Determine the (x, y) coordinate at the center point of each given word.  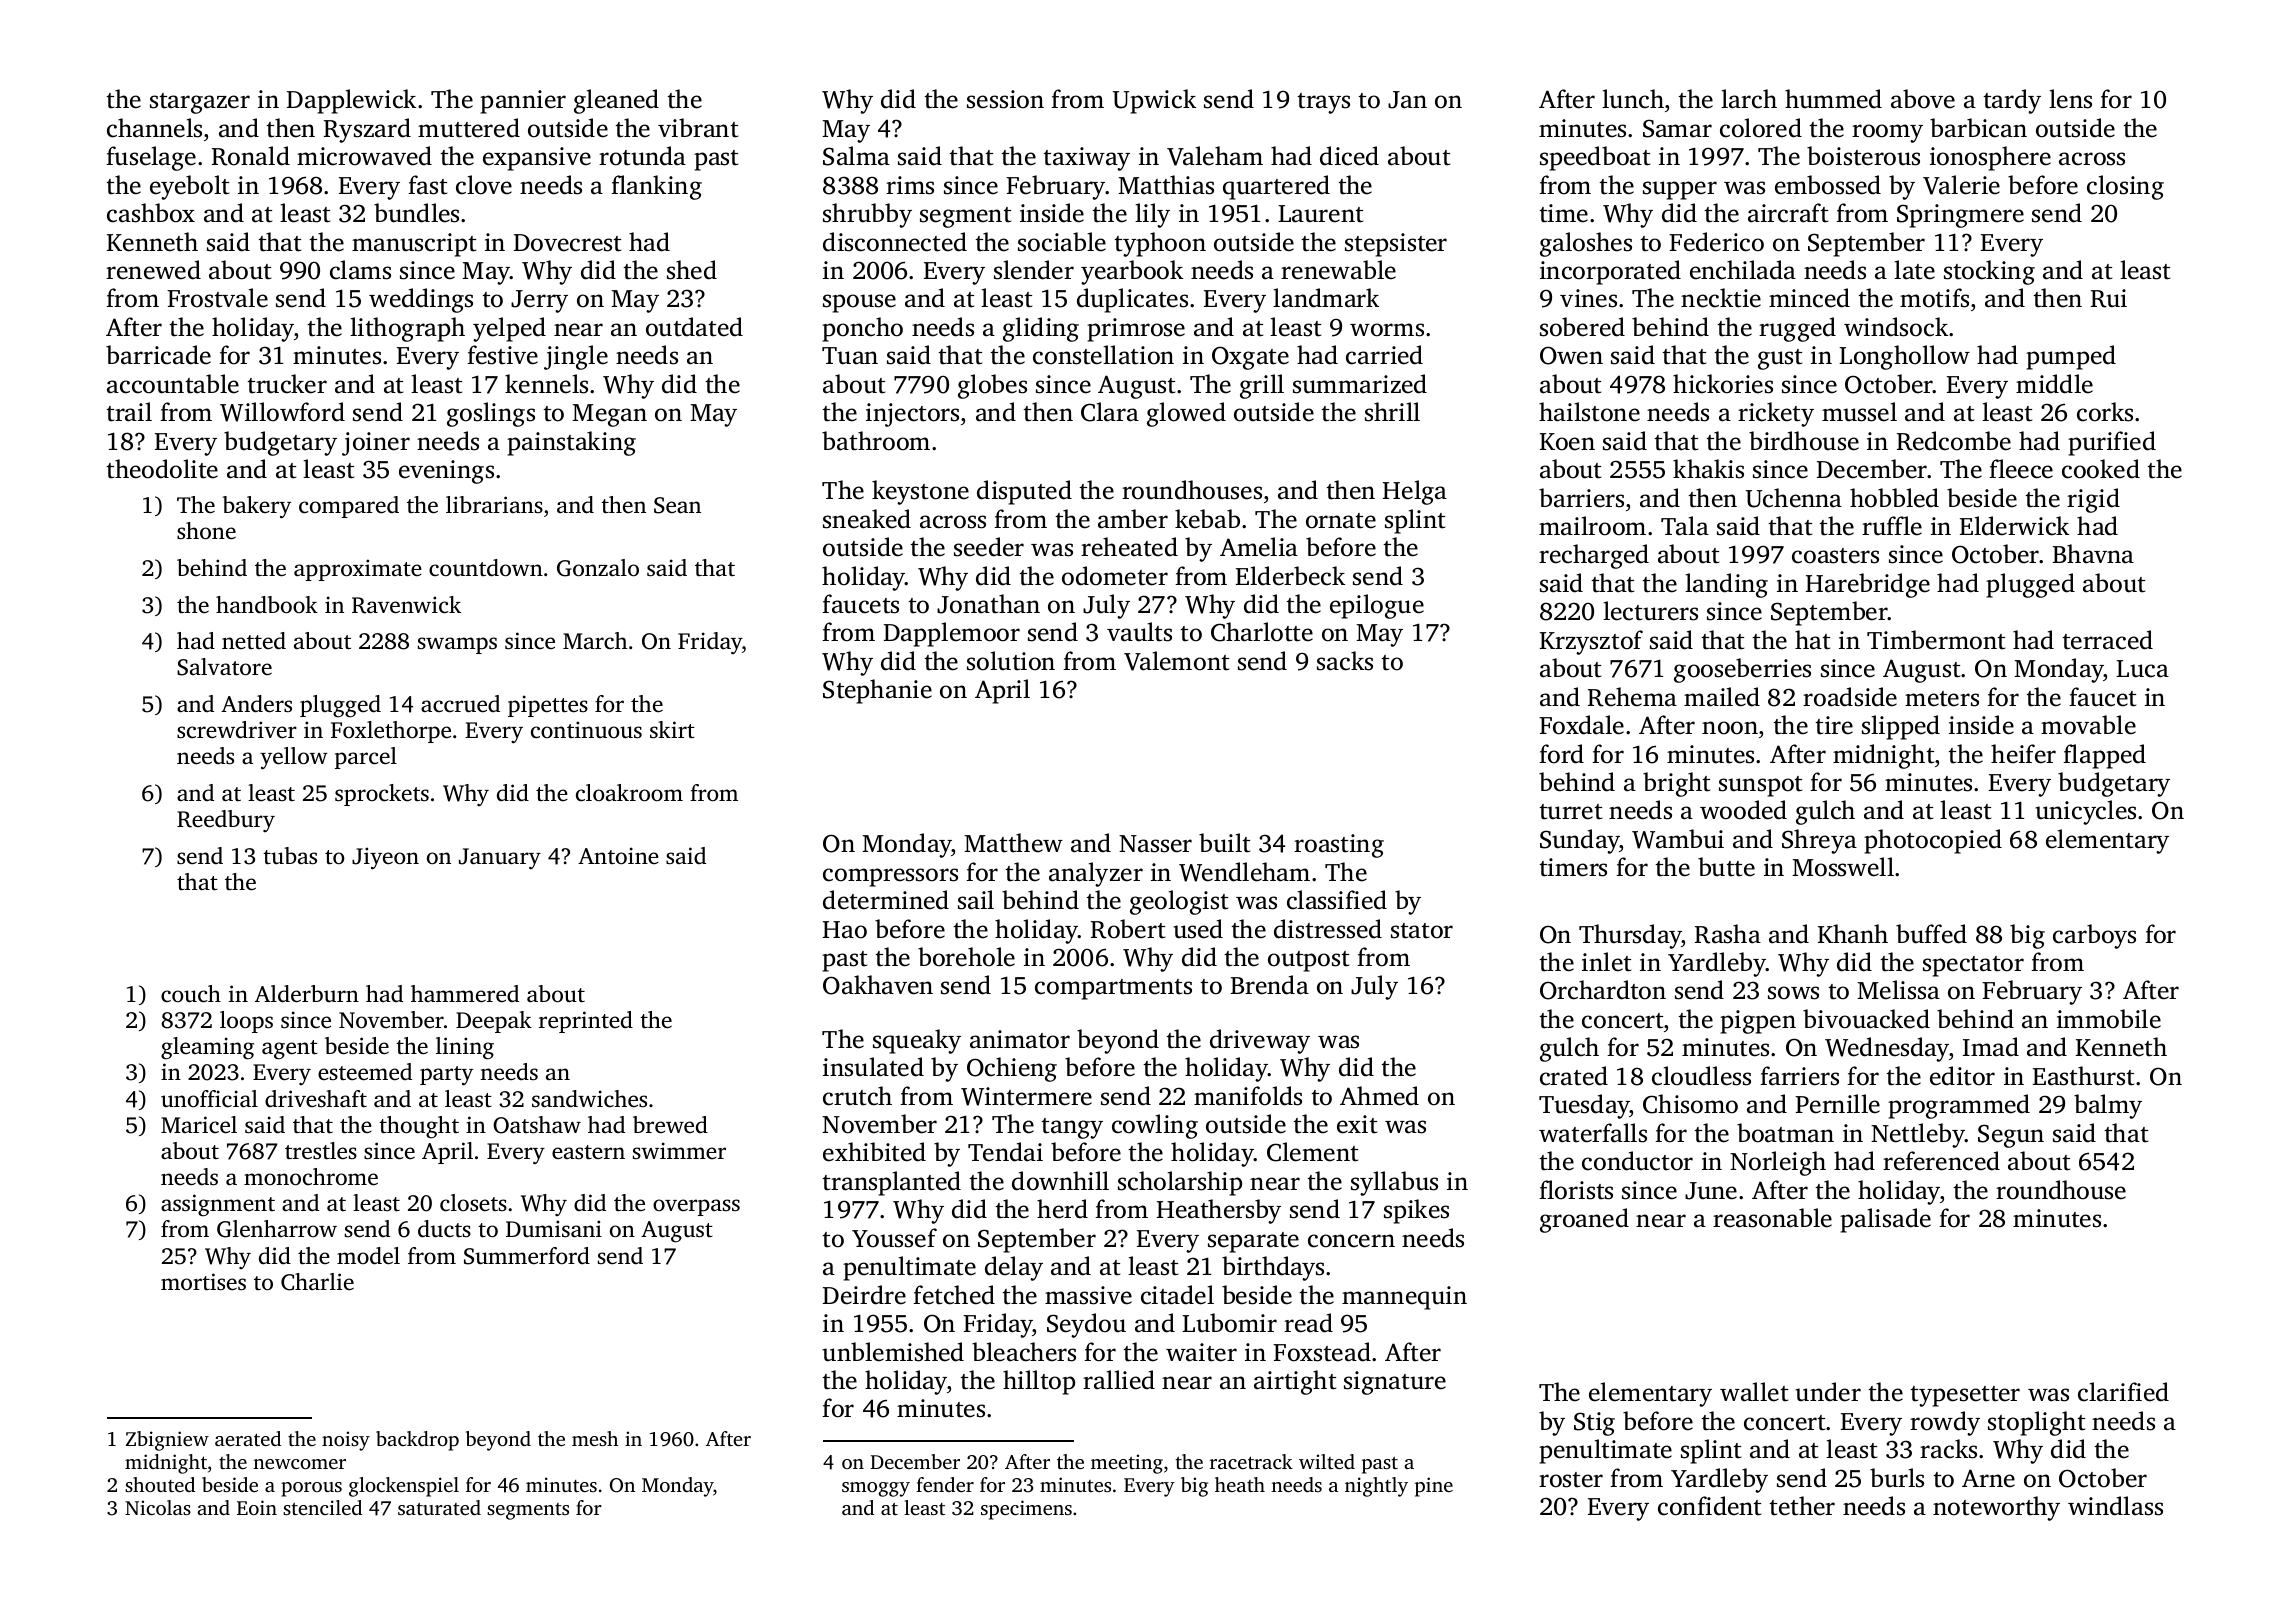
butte (1726, 867)
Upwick (1154, 101)
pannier (523, 102)
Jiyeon (385, 858)
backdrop (417, 1441)
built (1224, 843)
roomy (1887, 133)
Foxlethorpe (391, 732)
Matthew (1013, 843)
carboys (2094, 936)
